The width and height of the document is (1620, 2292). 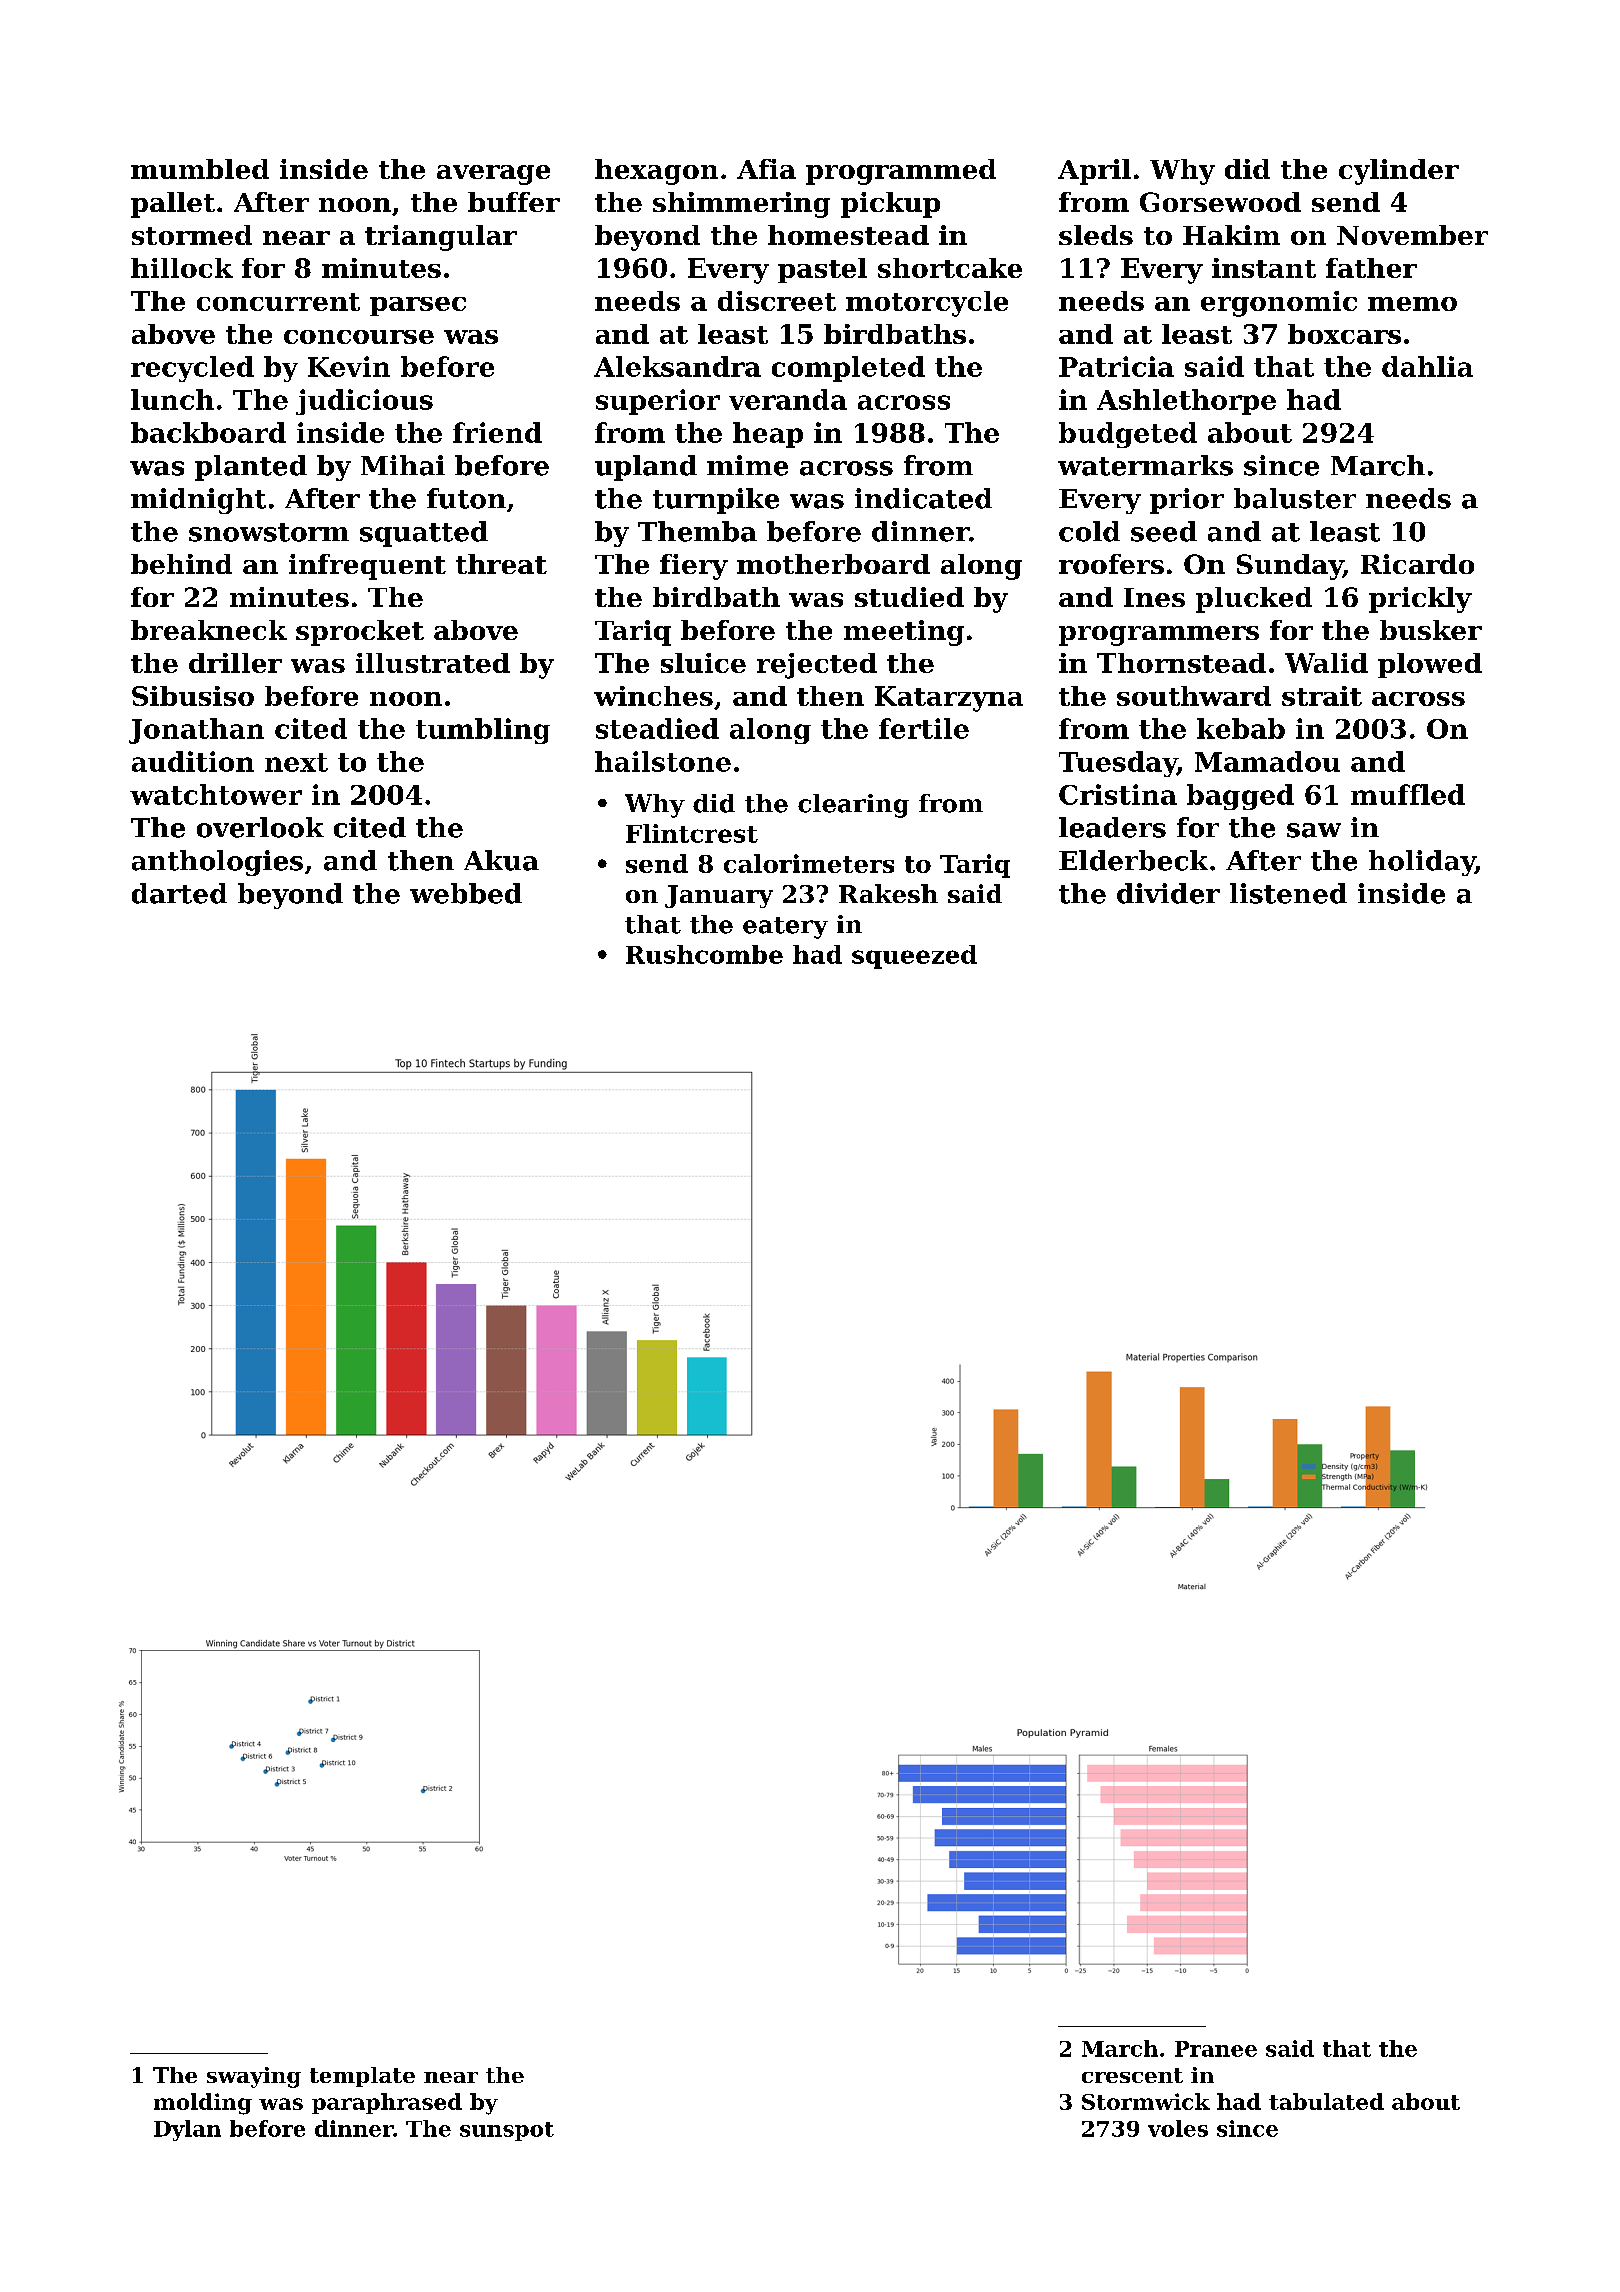 I want to click on darted, so click(x=179, y=893).
